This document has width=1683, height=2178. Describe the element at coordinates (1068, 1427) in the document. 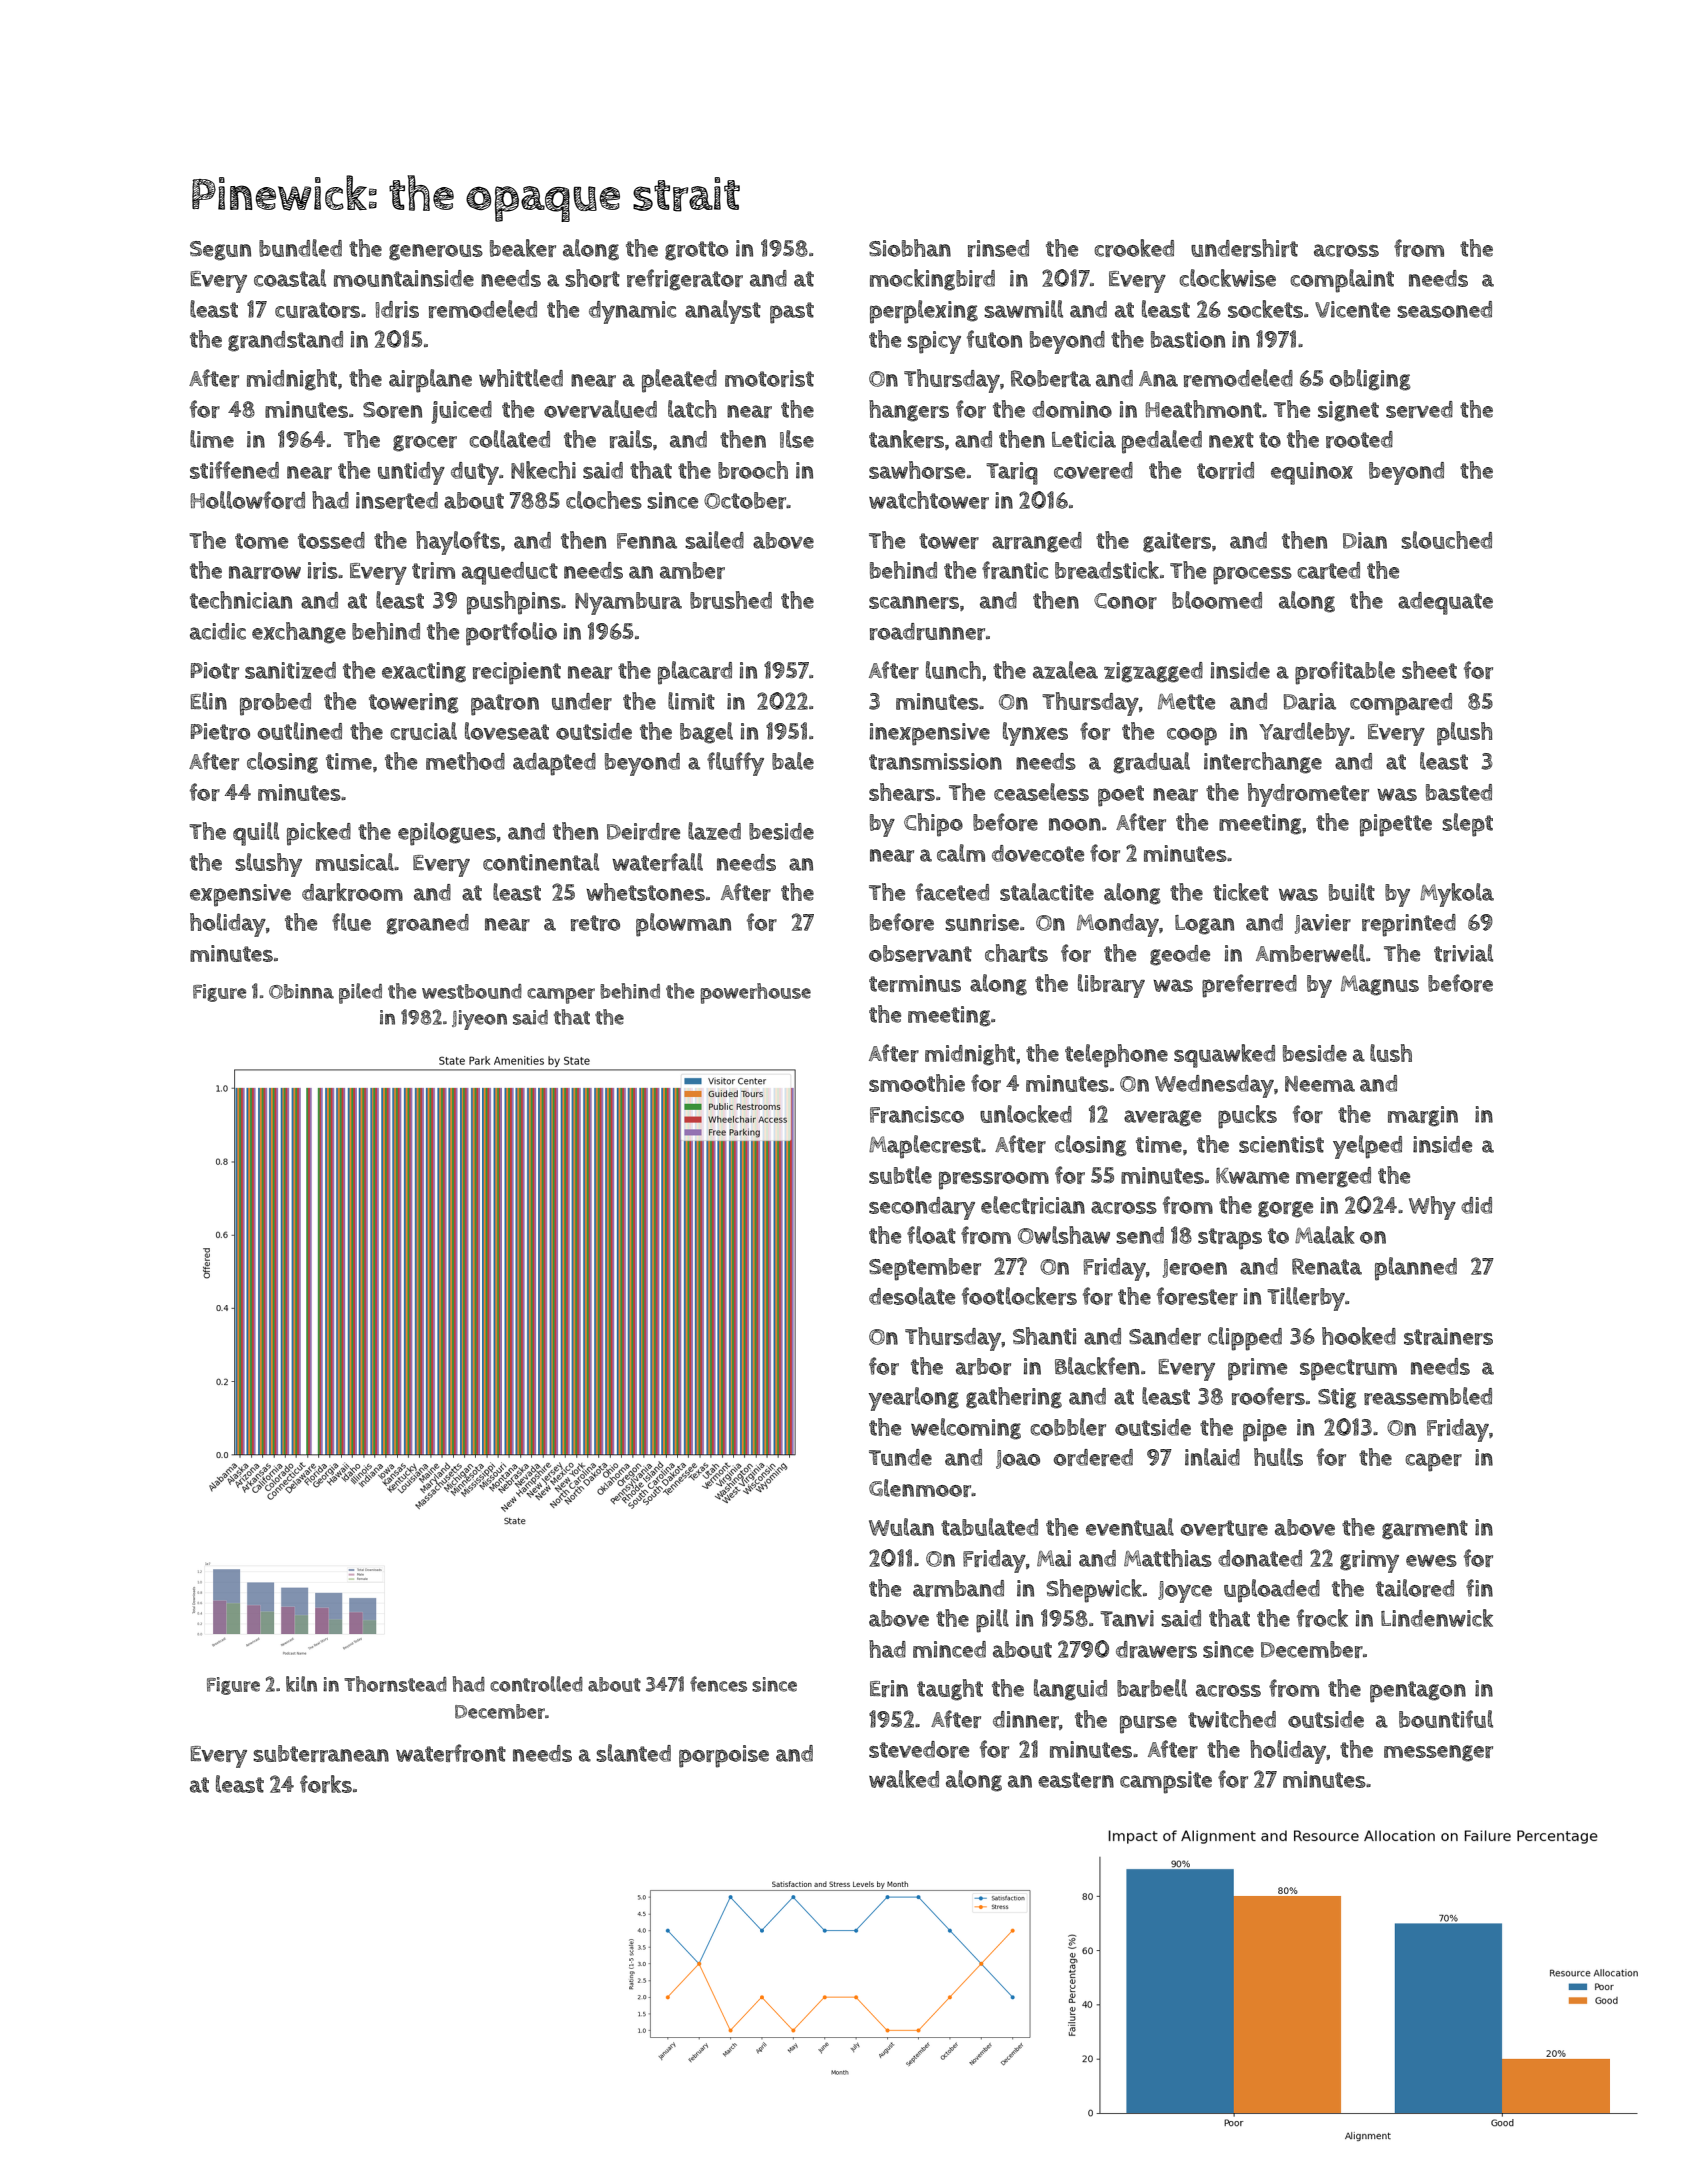

I see `cobbler` at that location.
